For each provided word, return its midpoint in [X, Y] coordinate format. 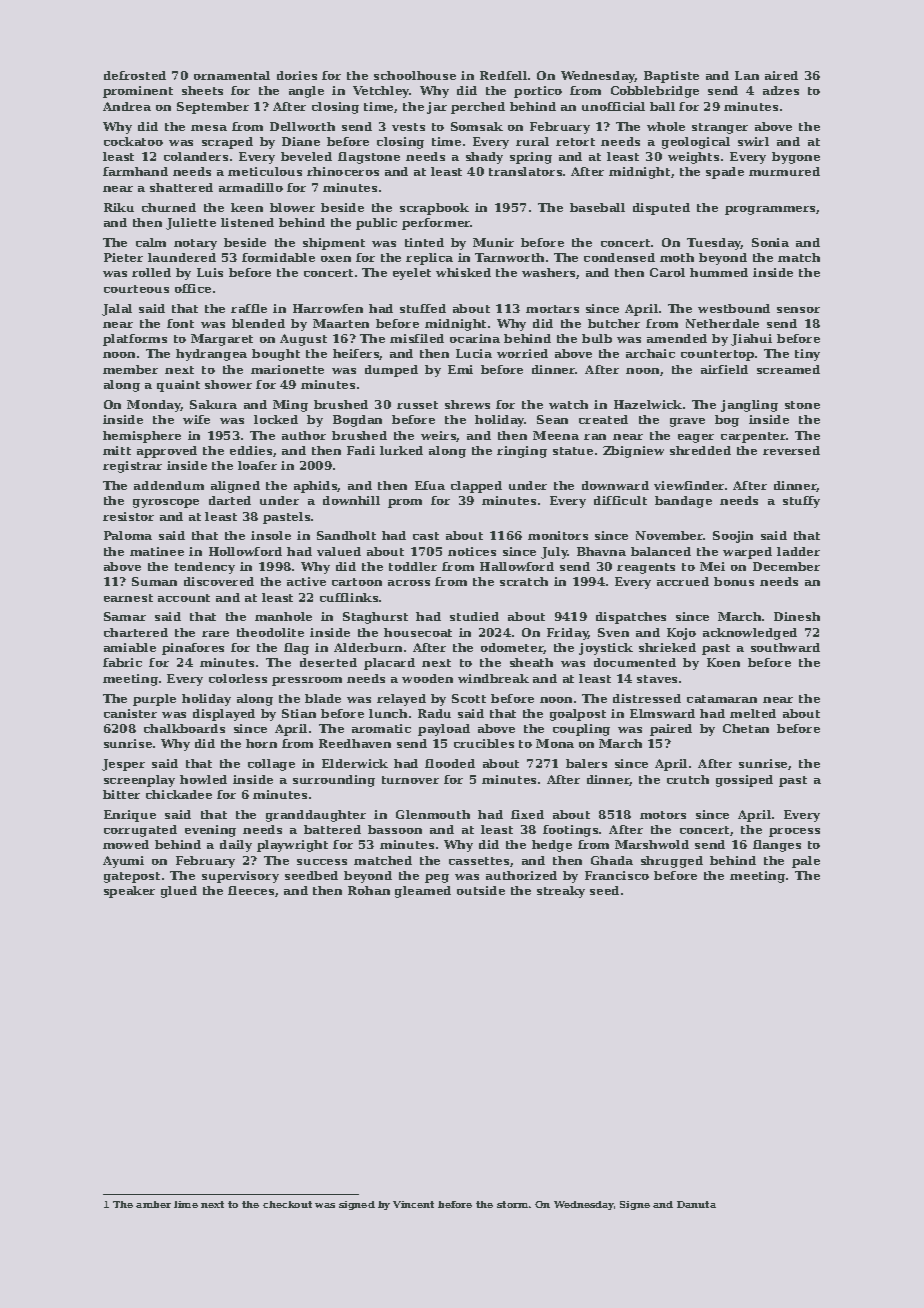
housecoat [418, 632]
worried [522, 353]
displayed [224, 715]
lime [186, 1204]
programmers [770, 210]
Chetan [746, 728]
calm [151, 242]
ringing [522, 452]
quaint [178, 386]
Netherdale [722, 323]
